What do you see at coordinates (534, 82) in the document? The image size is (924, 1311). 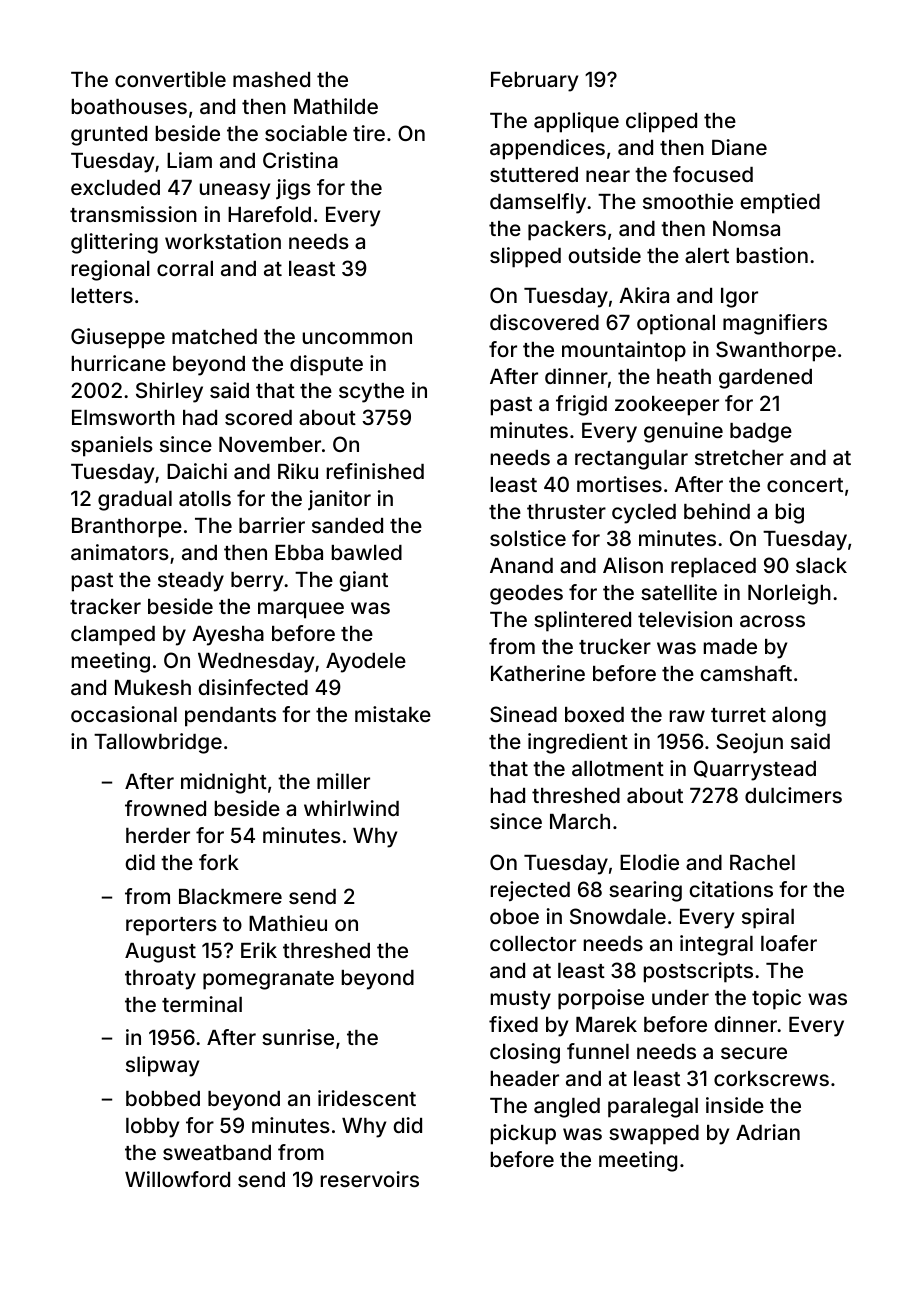 I see `February` at bounding box center [534, 82].
